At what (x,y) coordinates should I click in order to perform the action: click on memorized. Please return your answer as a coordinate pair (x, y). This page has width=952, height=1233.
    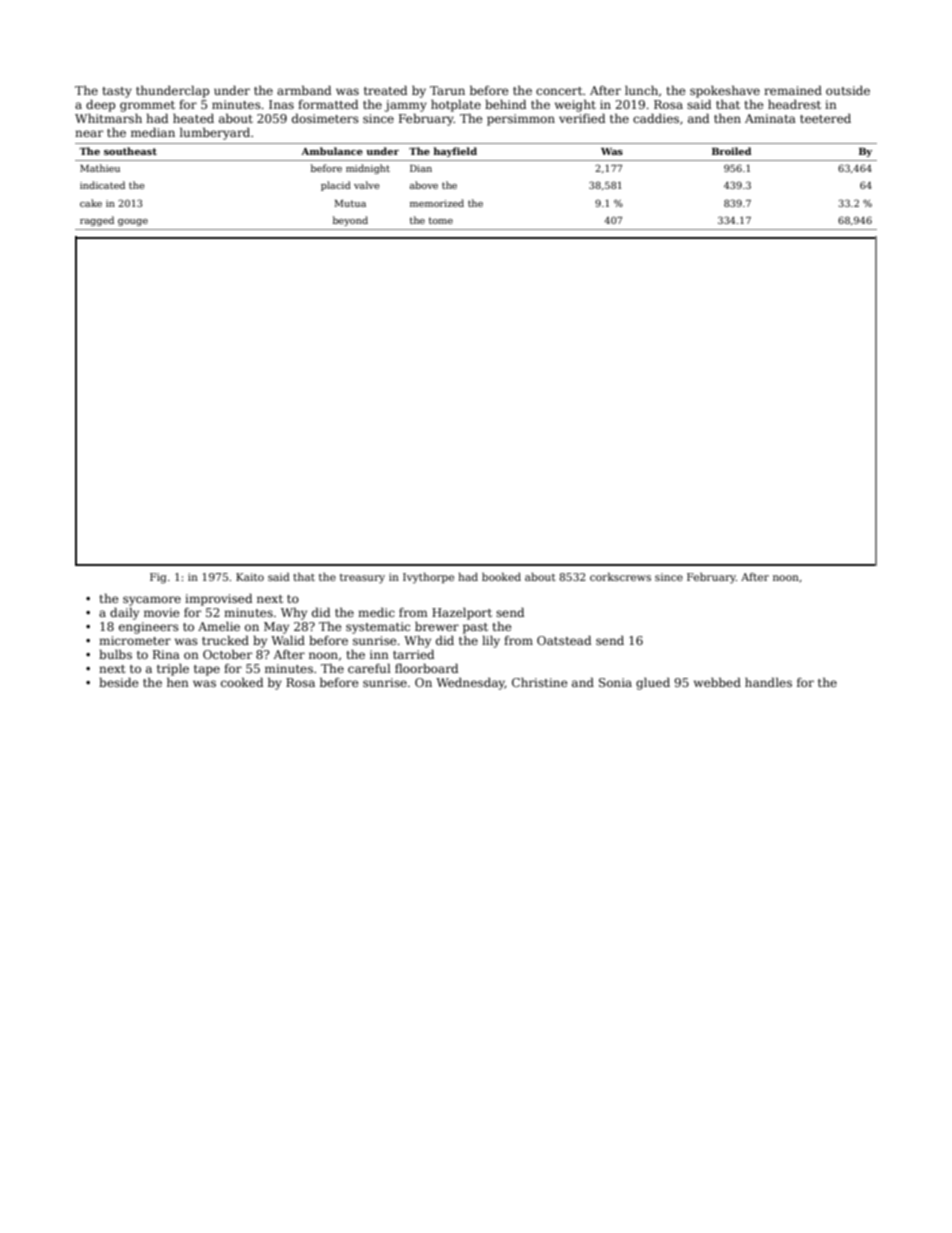
    Looking at the image, I should click on (437, 203).
